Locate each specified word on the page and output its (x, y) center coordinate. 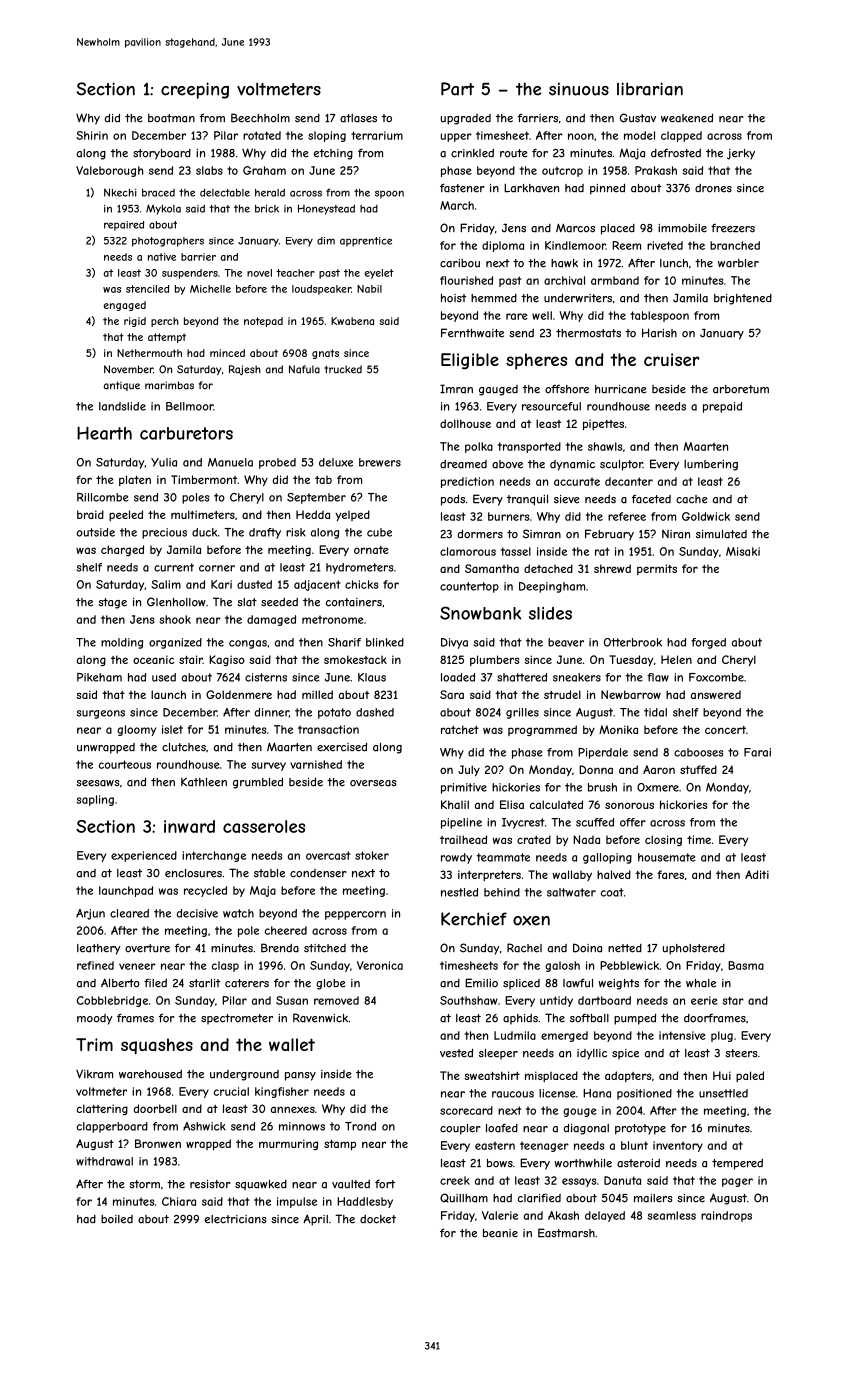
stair (191, 659)
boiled (117, 1219)
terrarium (377, 135)
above (507, 464)
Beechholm (260, 118)
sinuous (579, 89)
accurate (577, 481)
